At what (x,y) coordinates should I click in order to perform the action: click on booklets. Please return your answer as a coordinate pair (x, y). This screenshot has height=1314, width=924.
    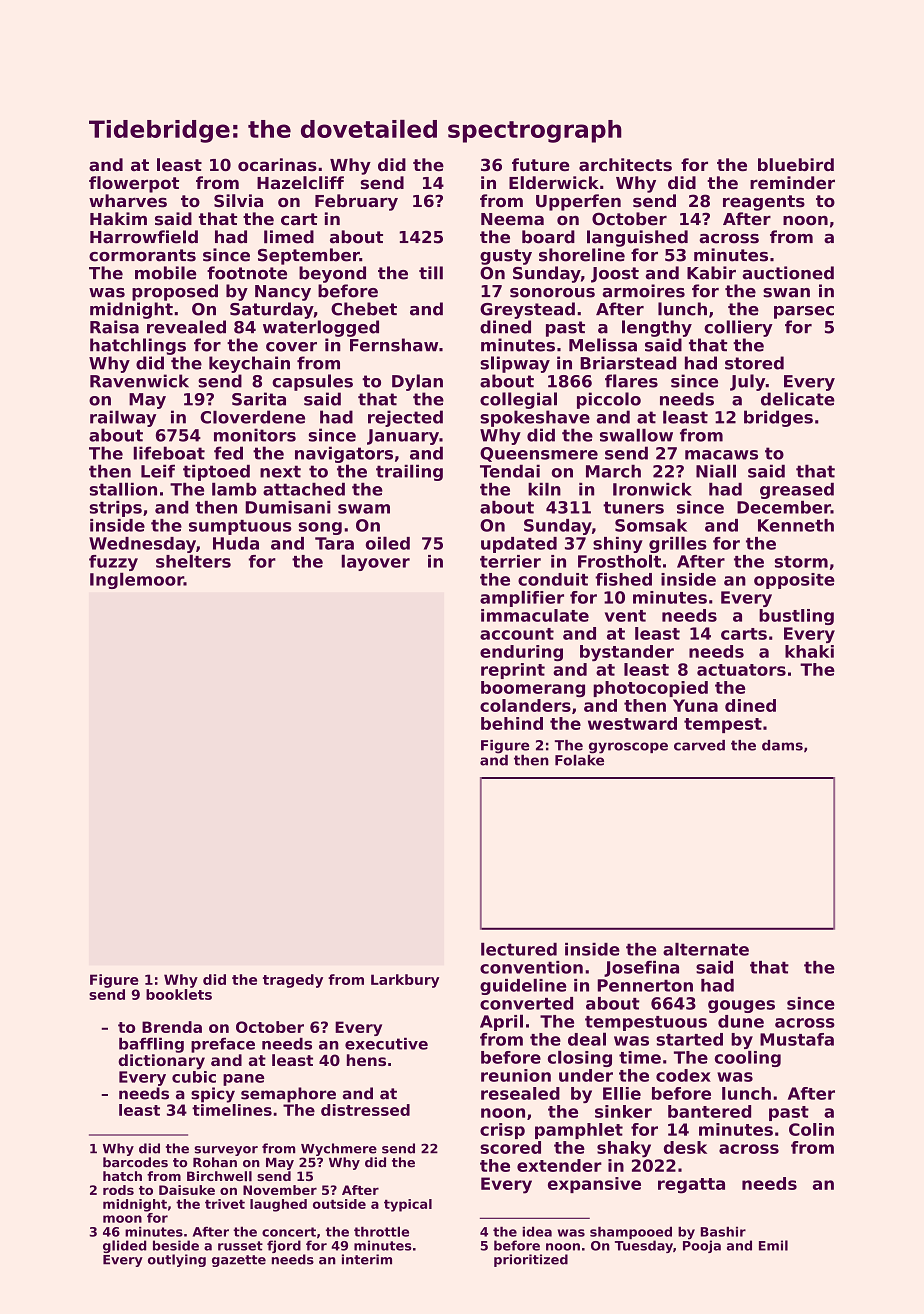
    Looking at the image, I should click on (179, 994).
